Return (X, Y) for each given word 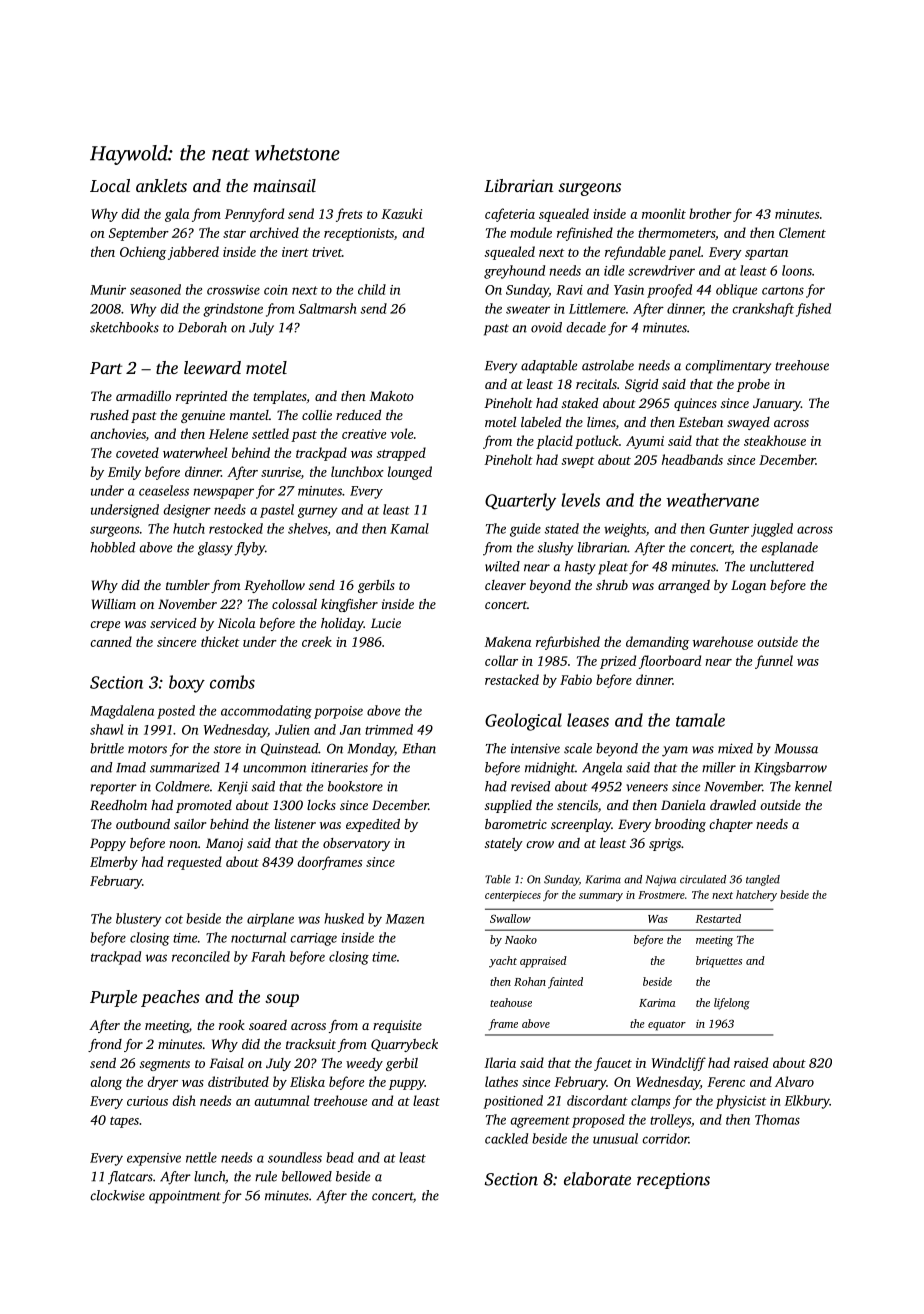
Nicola (236, 623)
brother (710, 213)
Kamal (409, 528)
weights (625, 530)
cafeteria (510, 215)
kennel (813, 786)
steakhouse (775, 440)
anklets (161, 185)
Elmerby (114, 863)
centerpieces (513, 896)
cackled (506, 1138)
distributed (238, 1081)
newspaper (224, 493)
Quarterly (520, 502)
